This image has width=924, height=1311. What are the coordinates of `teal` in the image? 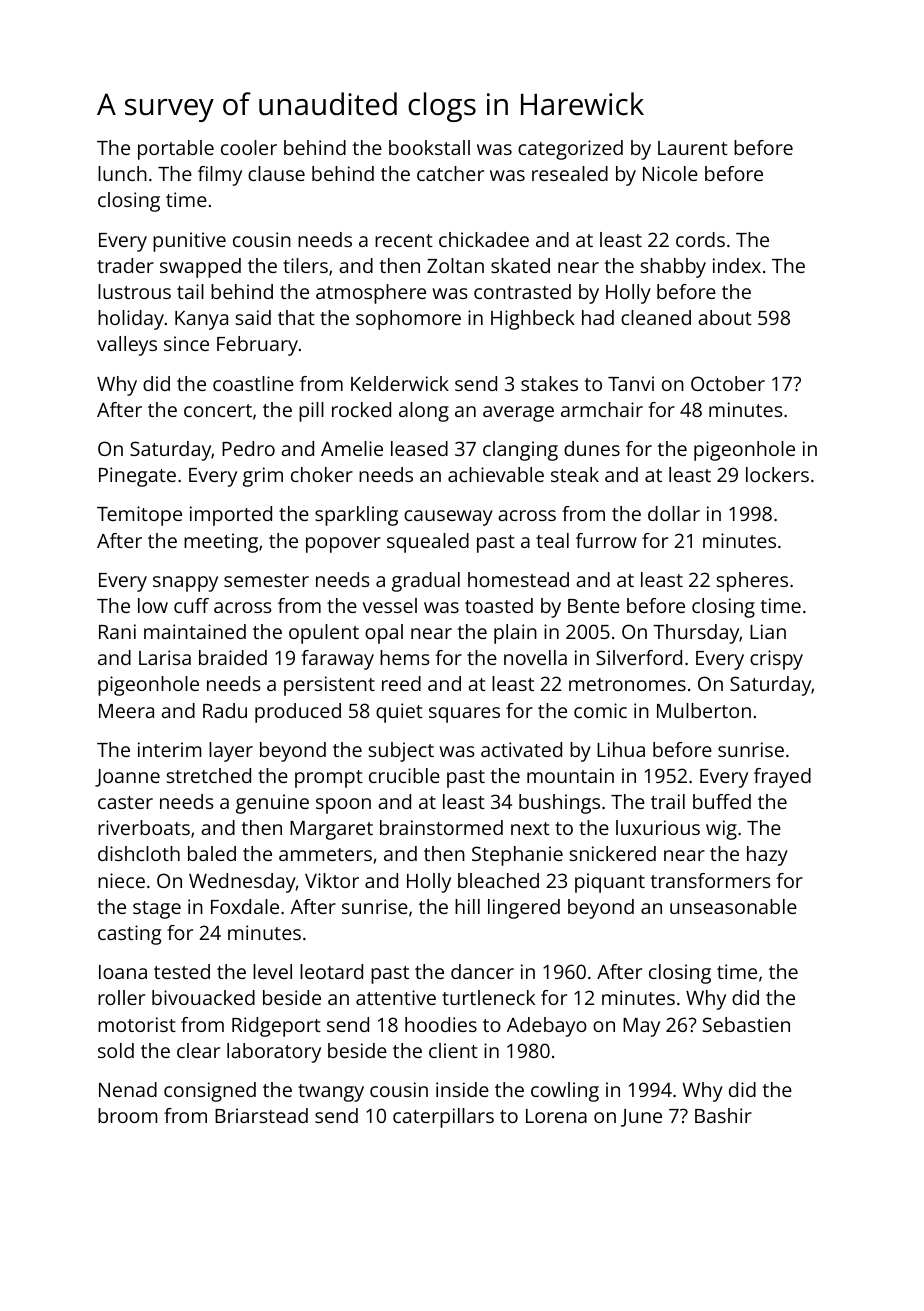 It's located at (552, 540).
